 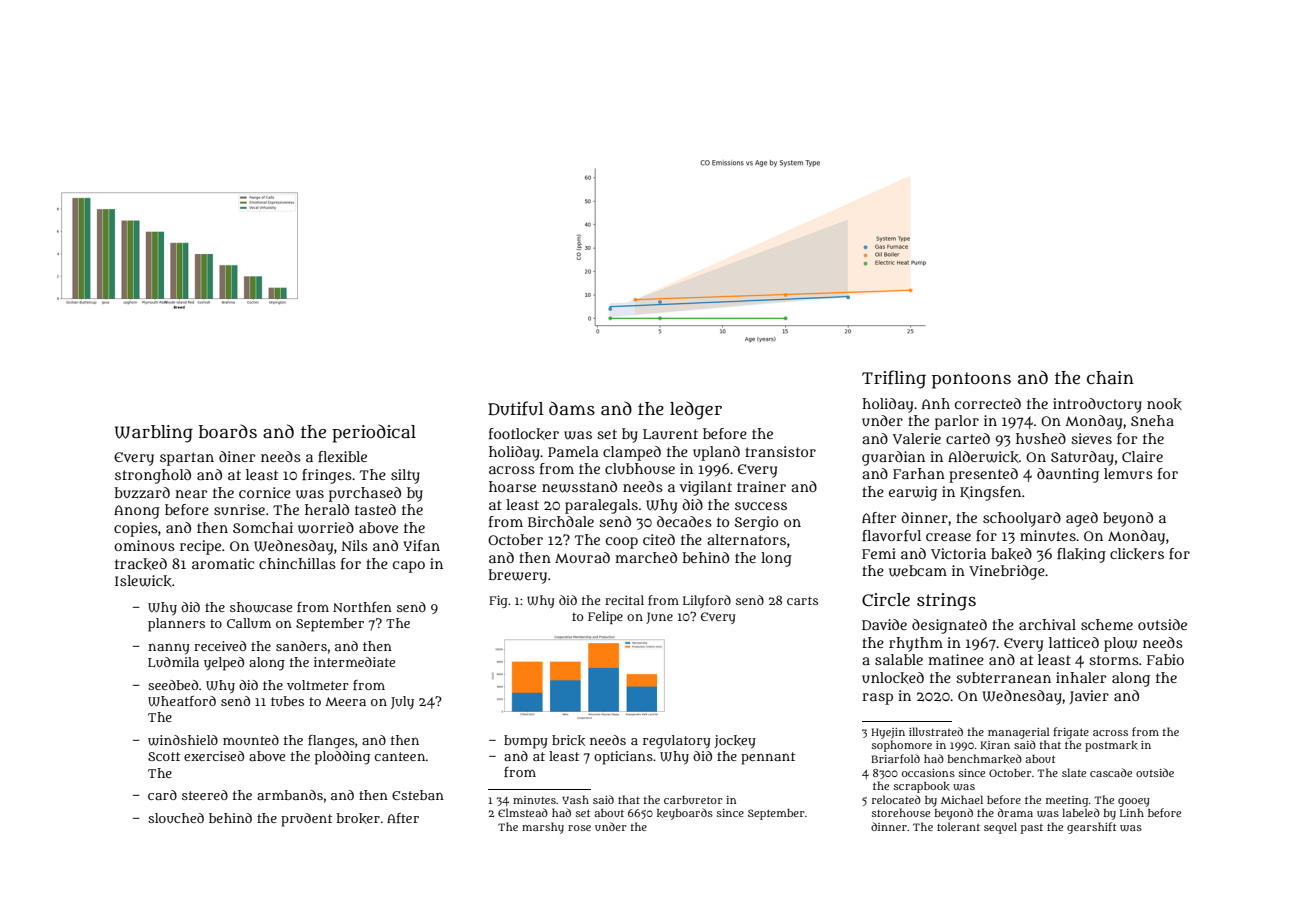 What do you see at coordinates (1165, 659) in the page?
I see `Fabio` at bounding box center [1165, 659].
